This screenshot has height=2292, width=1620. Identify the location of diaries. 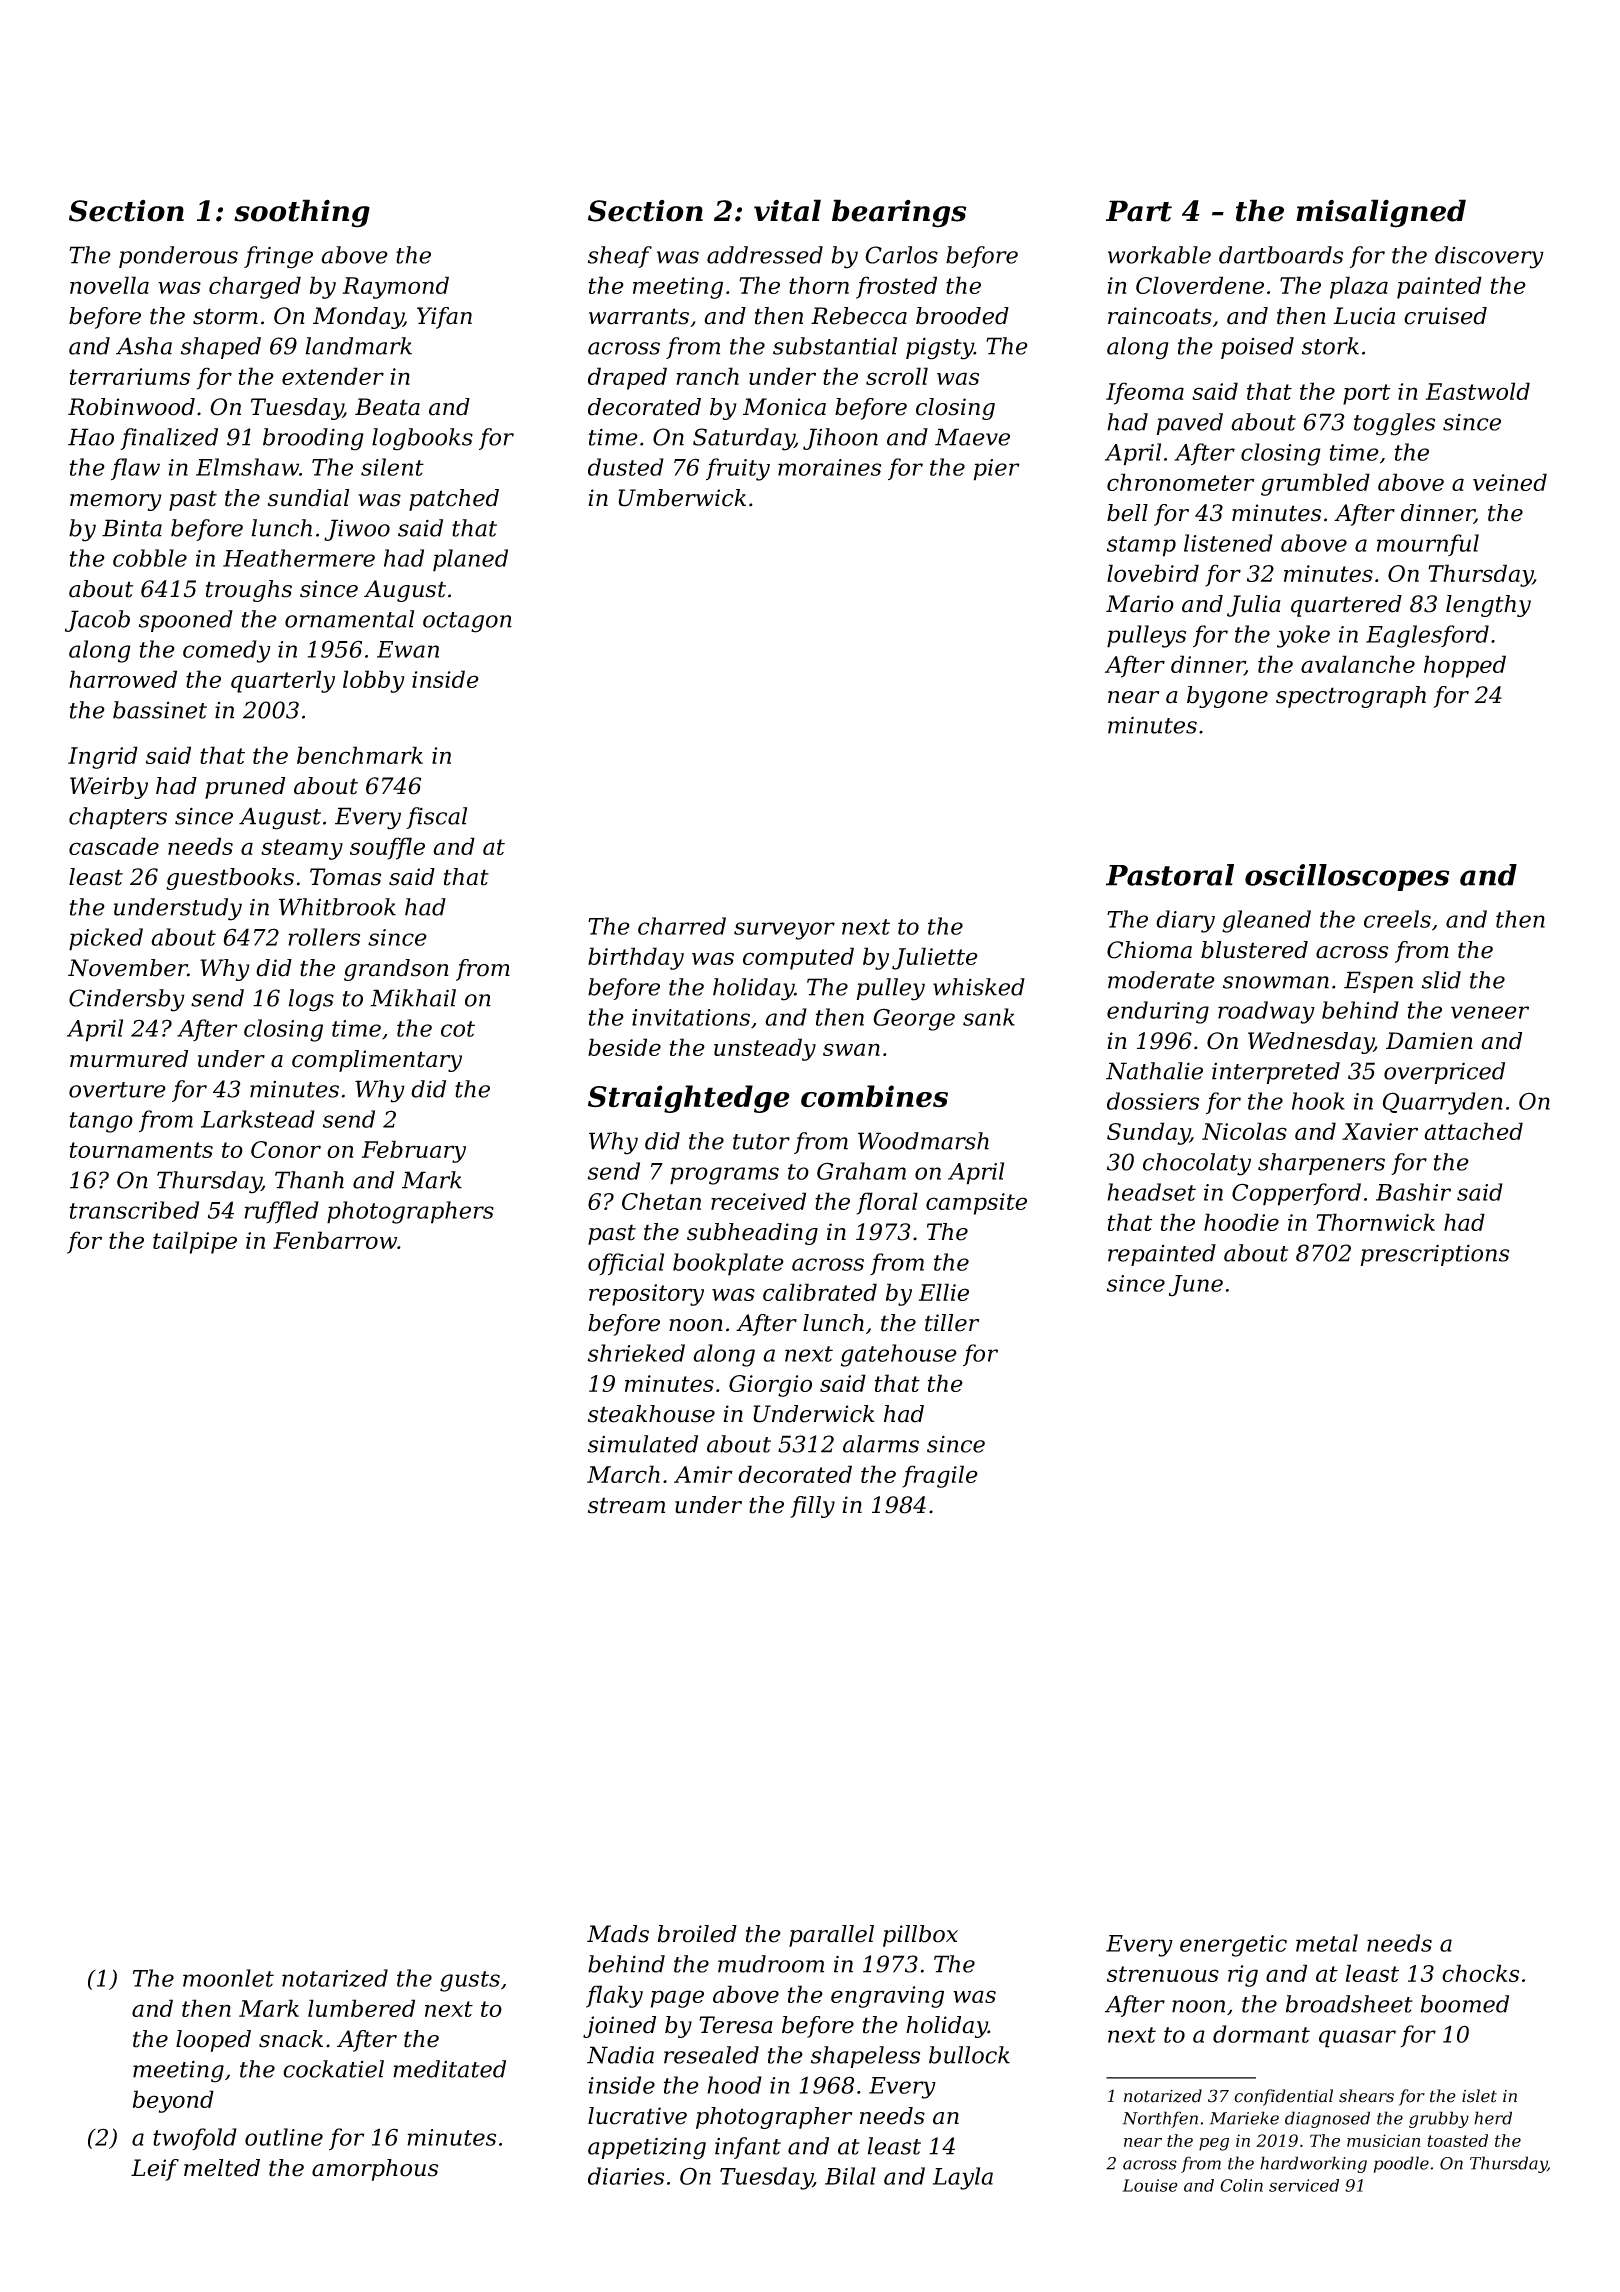
(626, 2176).
